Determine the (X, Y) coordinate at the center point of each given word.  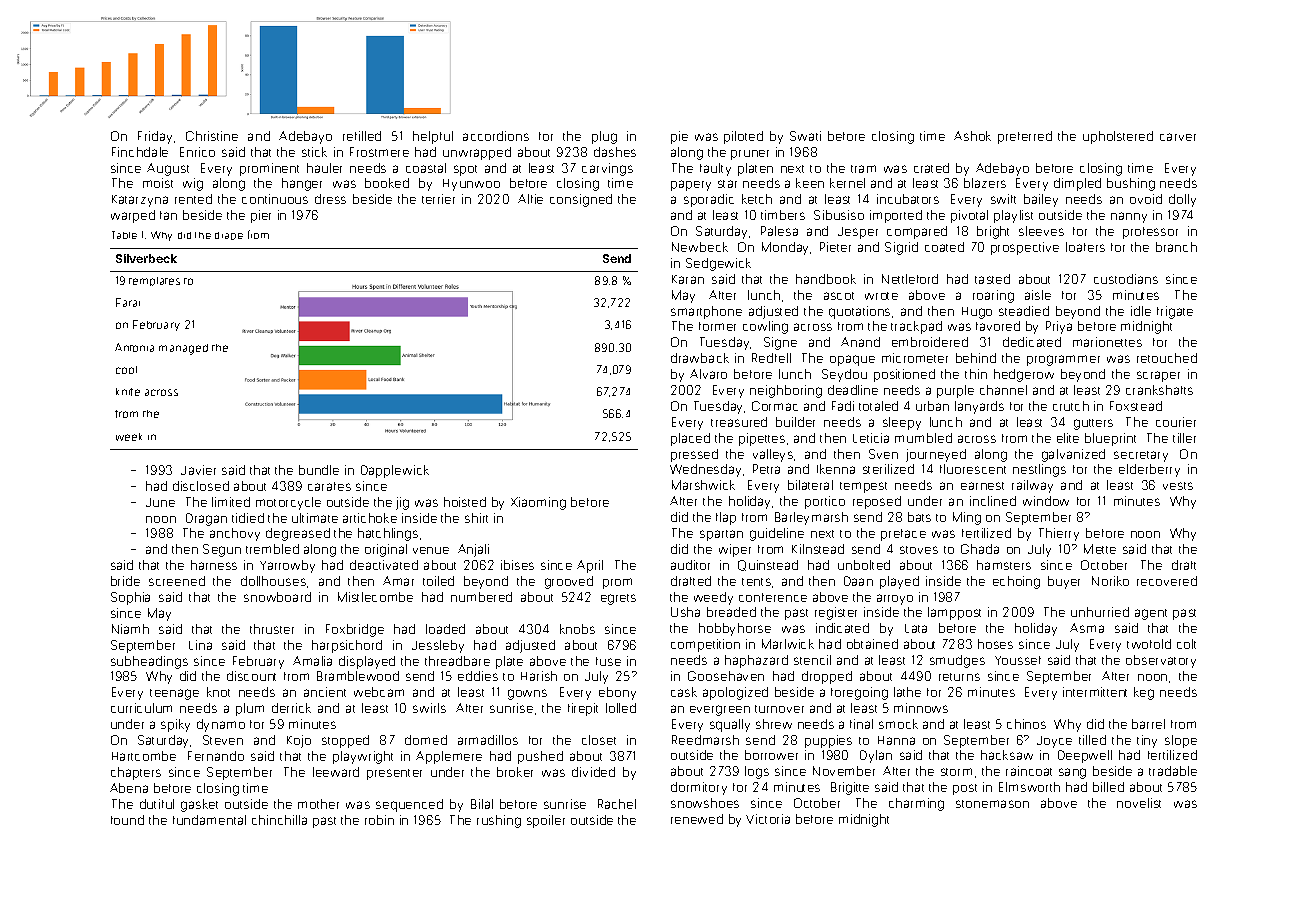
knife (128, 392)
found (127, 820)
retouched (1167, 358)
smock (898, 724)
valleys (773, 455)
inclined (993, 501)
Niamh (130, 629)
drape (229, 236)
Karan (688, 279)
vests (1178, 486)
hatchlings (388, 534)
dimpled (1077, 184)
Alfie (530, 199)
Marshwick (703, 485)
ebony (617, 693)
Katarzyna (140, 201)
